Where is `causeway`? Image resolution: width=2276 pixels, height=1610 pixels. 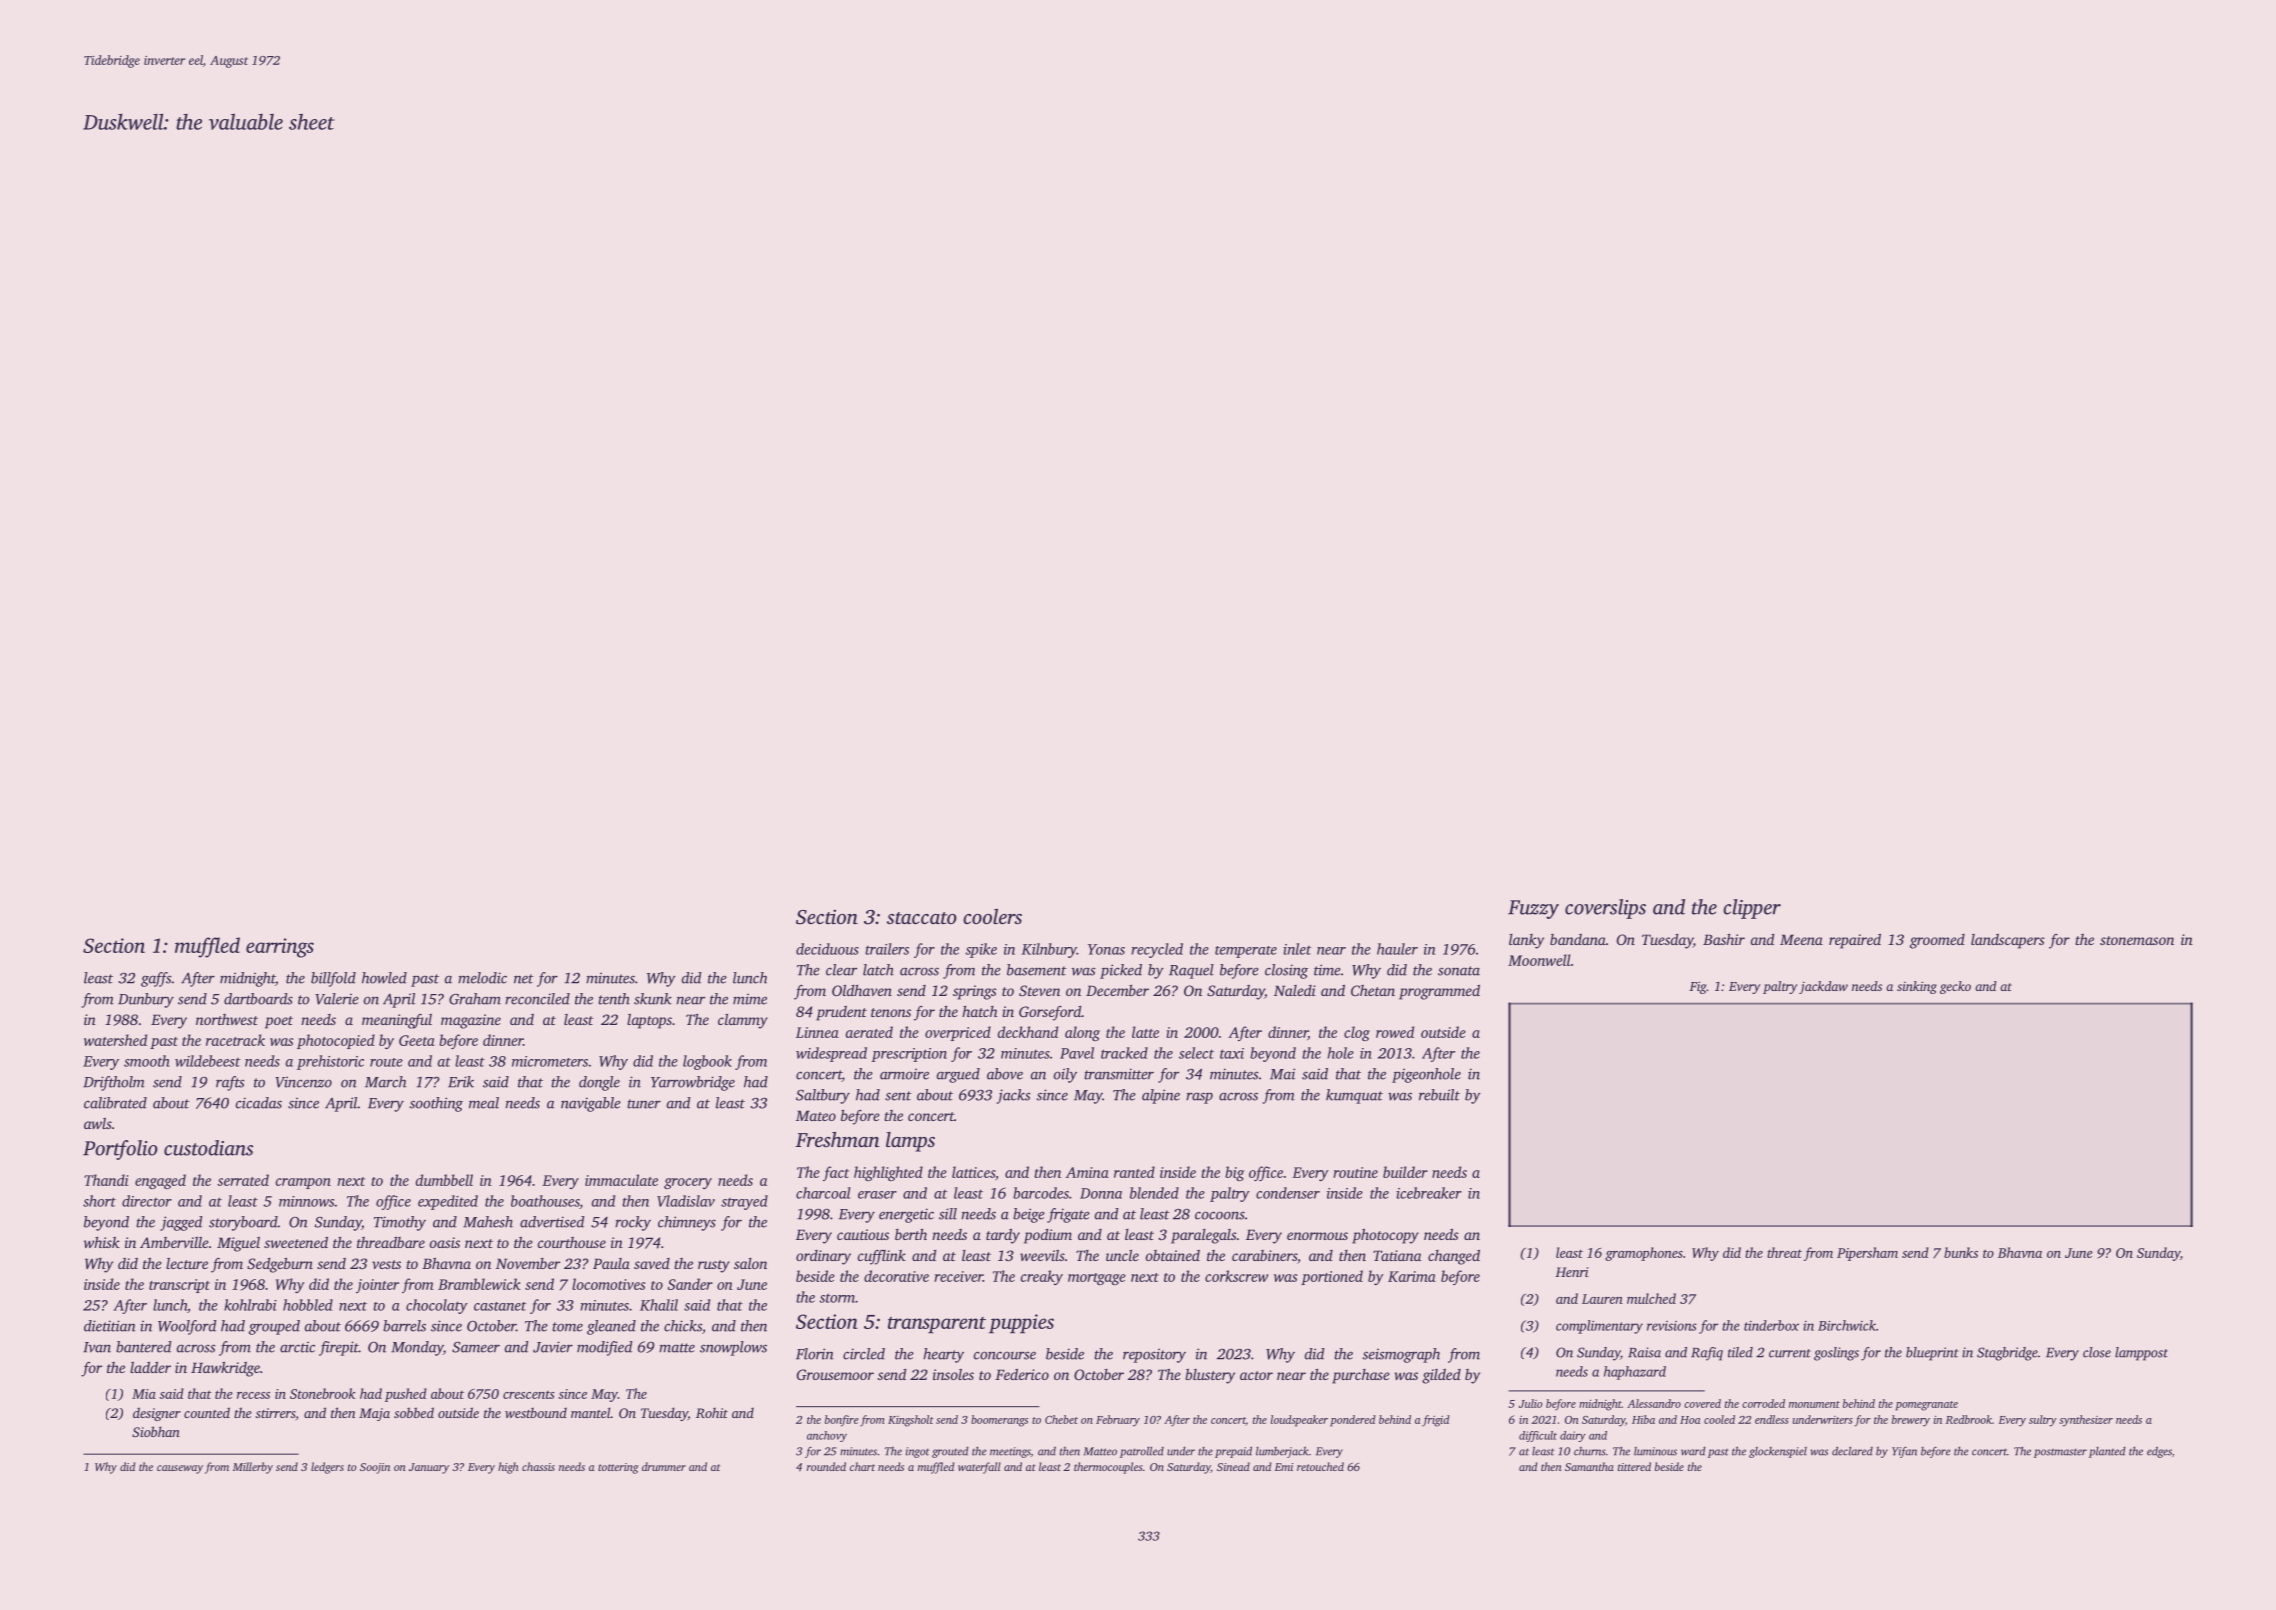 causeway is located at coordinates (180, 1469).
